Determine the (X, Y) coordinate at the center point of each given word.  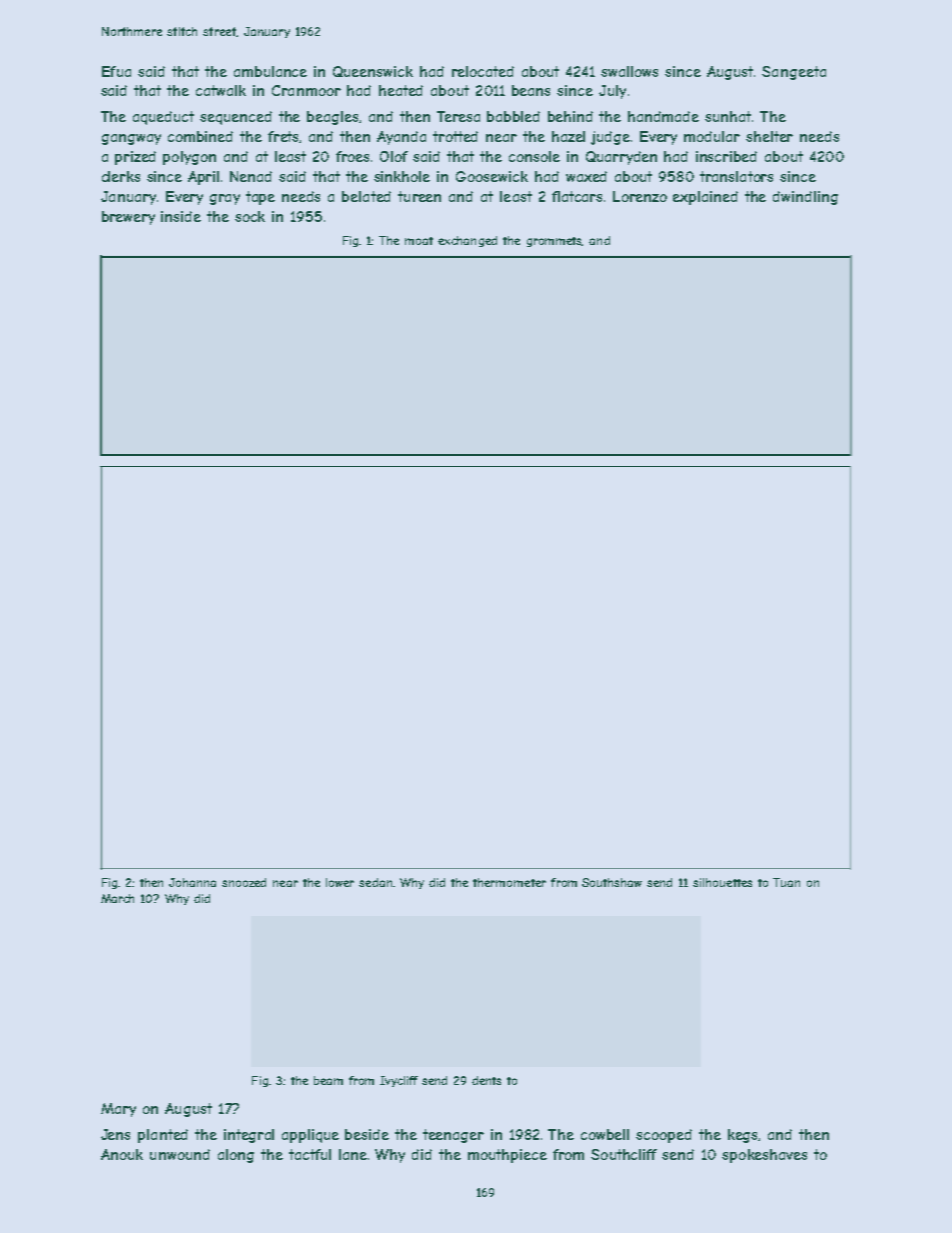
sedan (375, 882)
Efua (116, 71)
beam (328, 1080)
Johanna (192, 882)
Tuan (786, 882)
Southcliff (624, 1154)
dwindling (805, 198)
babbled (513, 116)
